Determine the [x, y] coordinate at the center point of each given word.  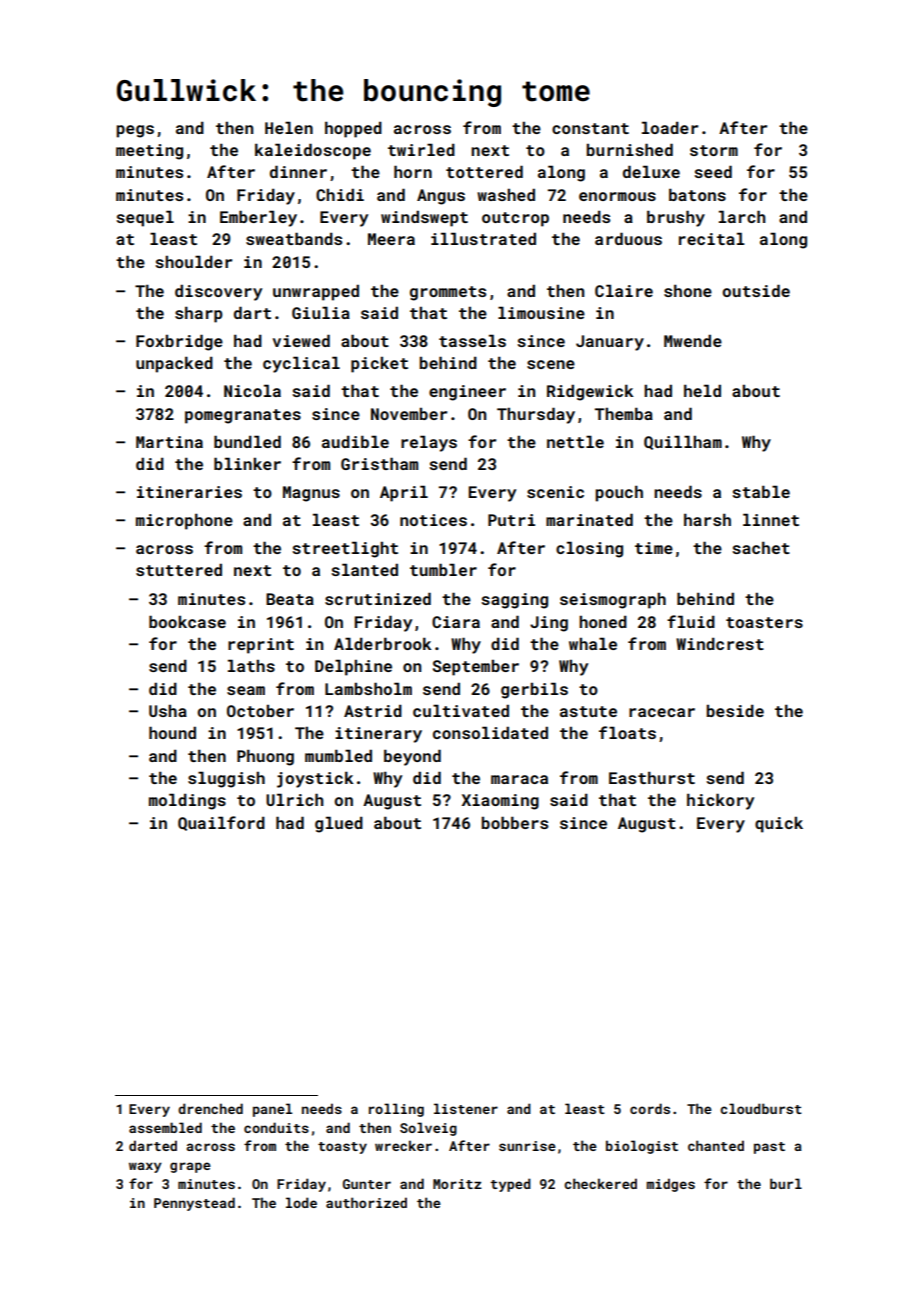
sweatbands [294, 238]
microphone [184, 521]
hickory [720, 801]
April [404, 493]
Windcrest [720, 643]
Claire [624, 290]
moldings [187, 801]
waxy [145, 1167]
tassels [472, 340]
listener [466, 1108]
